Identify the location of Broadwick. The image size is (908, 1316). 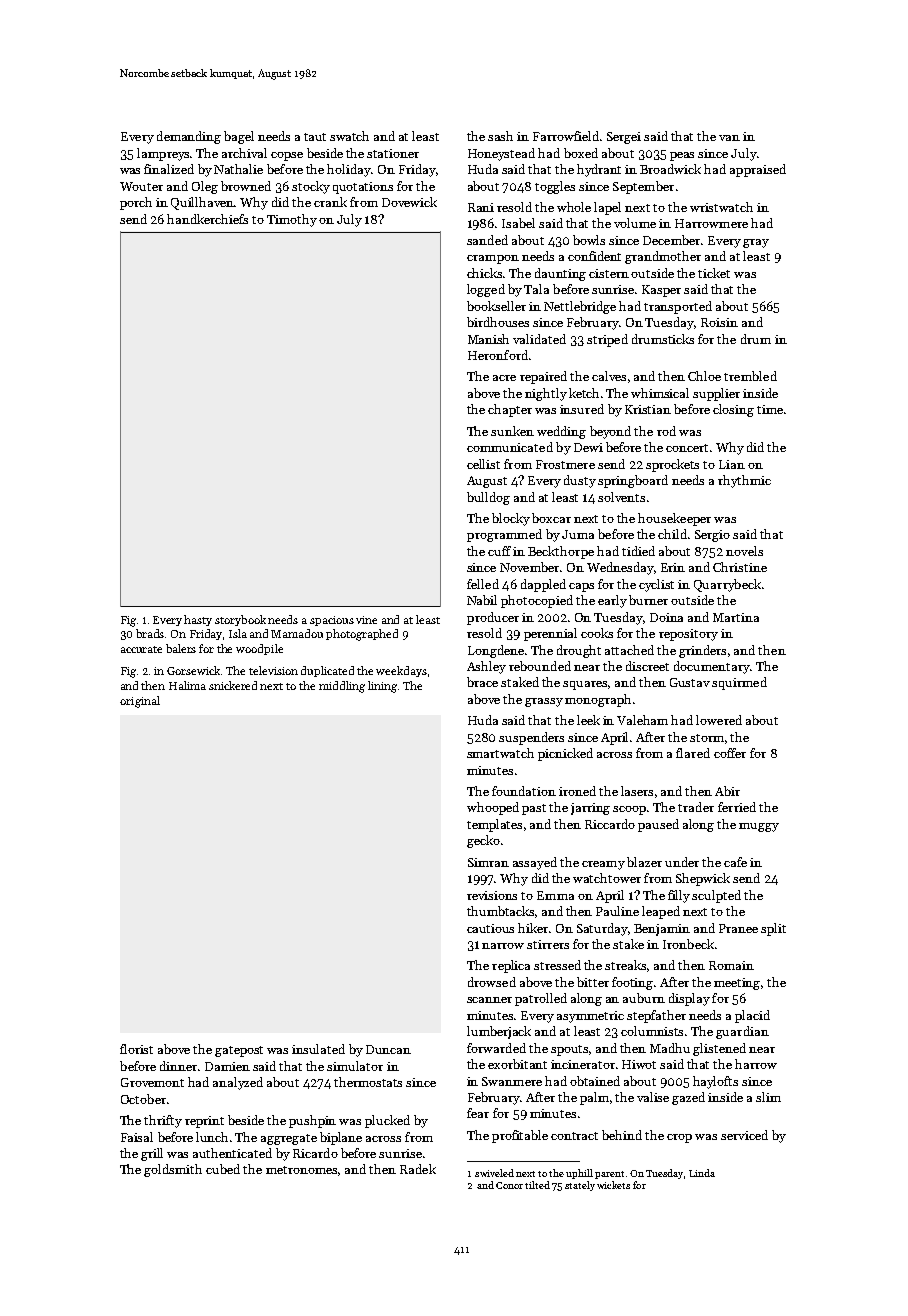
(670, 169).
